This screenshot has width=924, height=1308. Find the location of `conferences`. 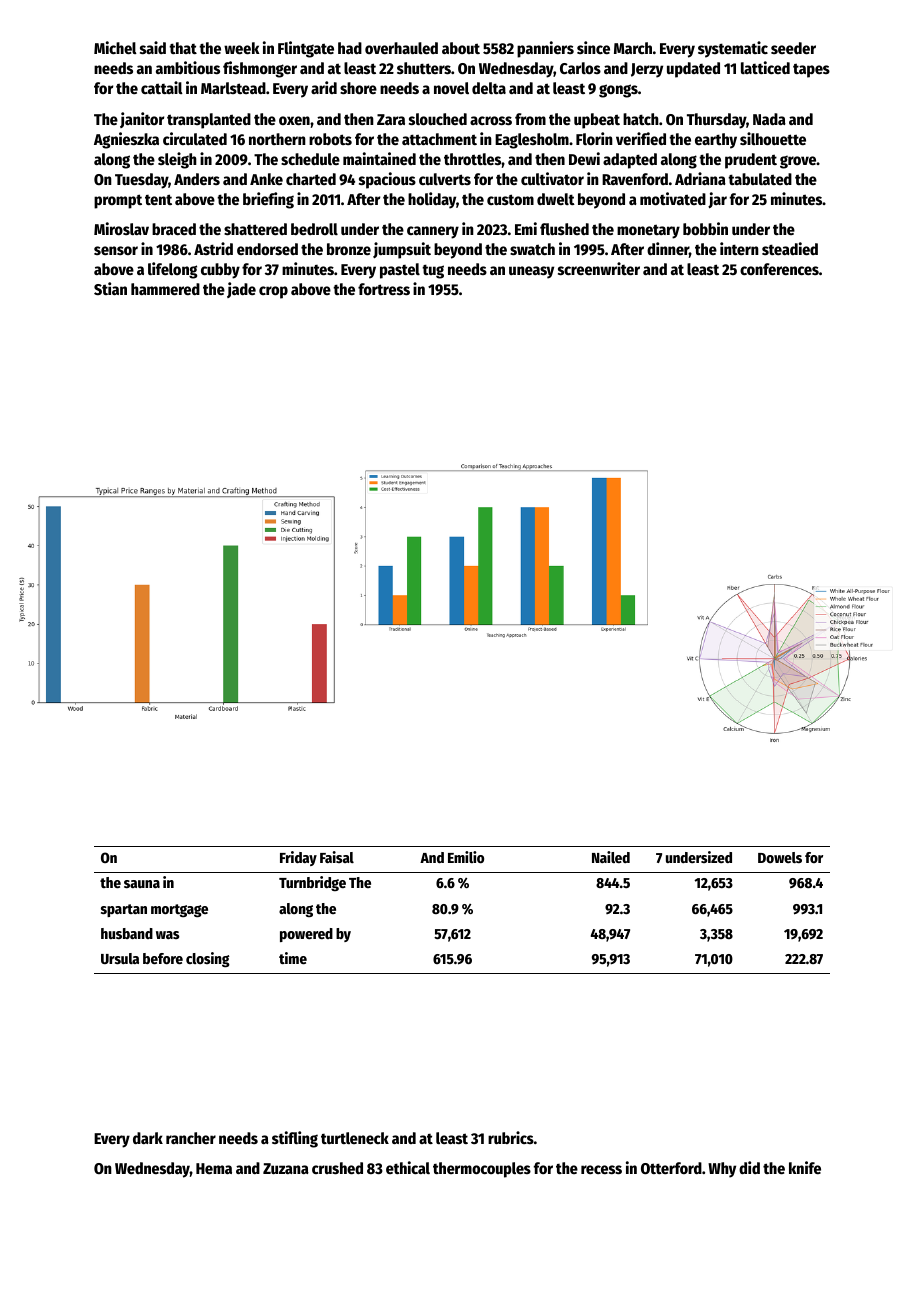

conferences is located at coordinates (779, 269).
